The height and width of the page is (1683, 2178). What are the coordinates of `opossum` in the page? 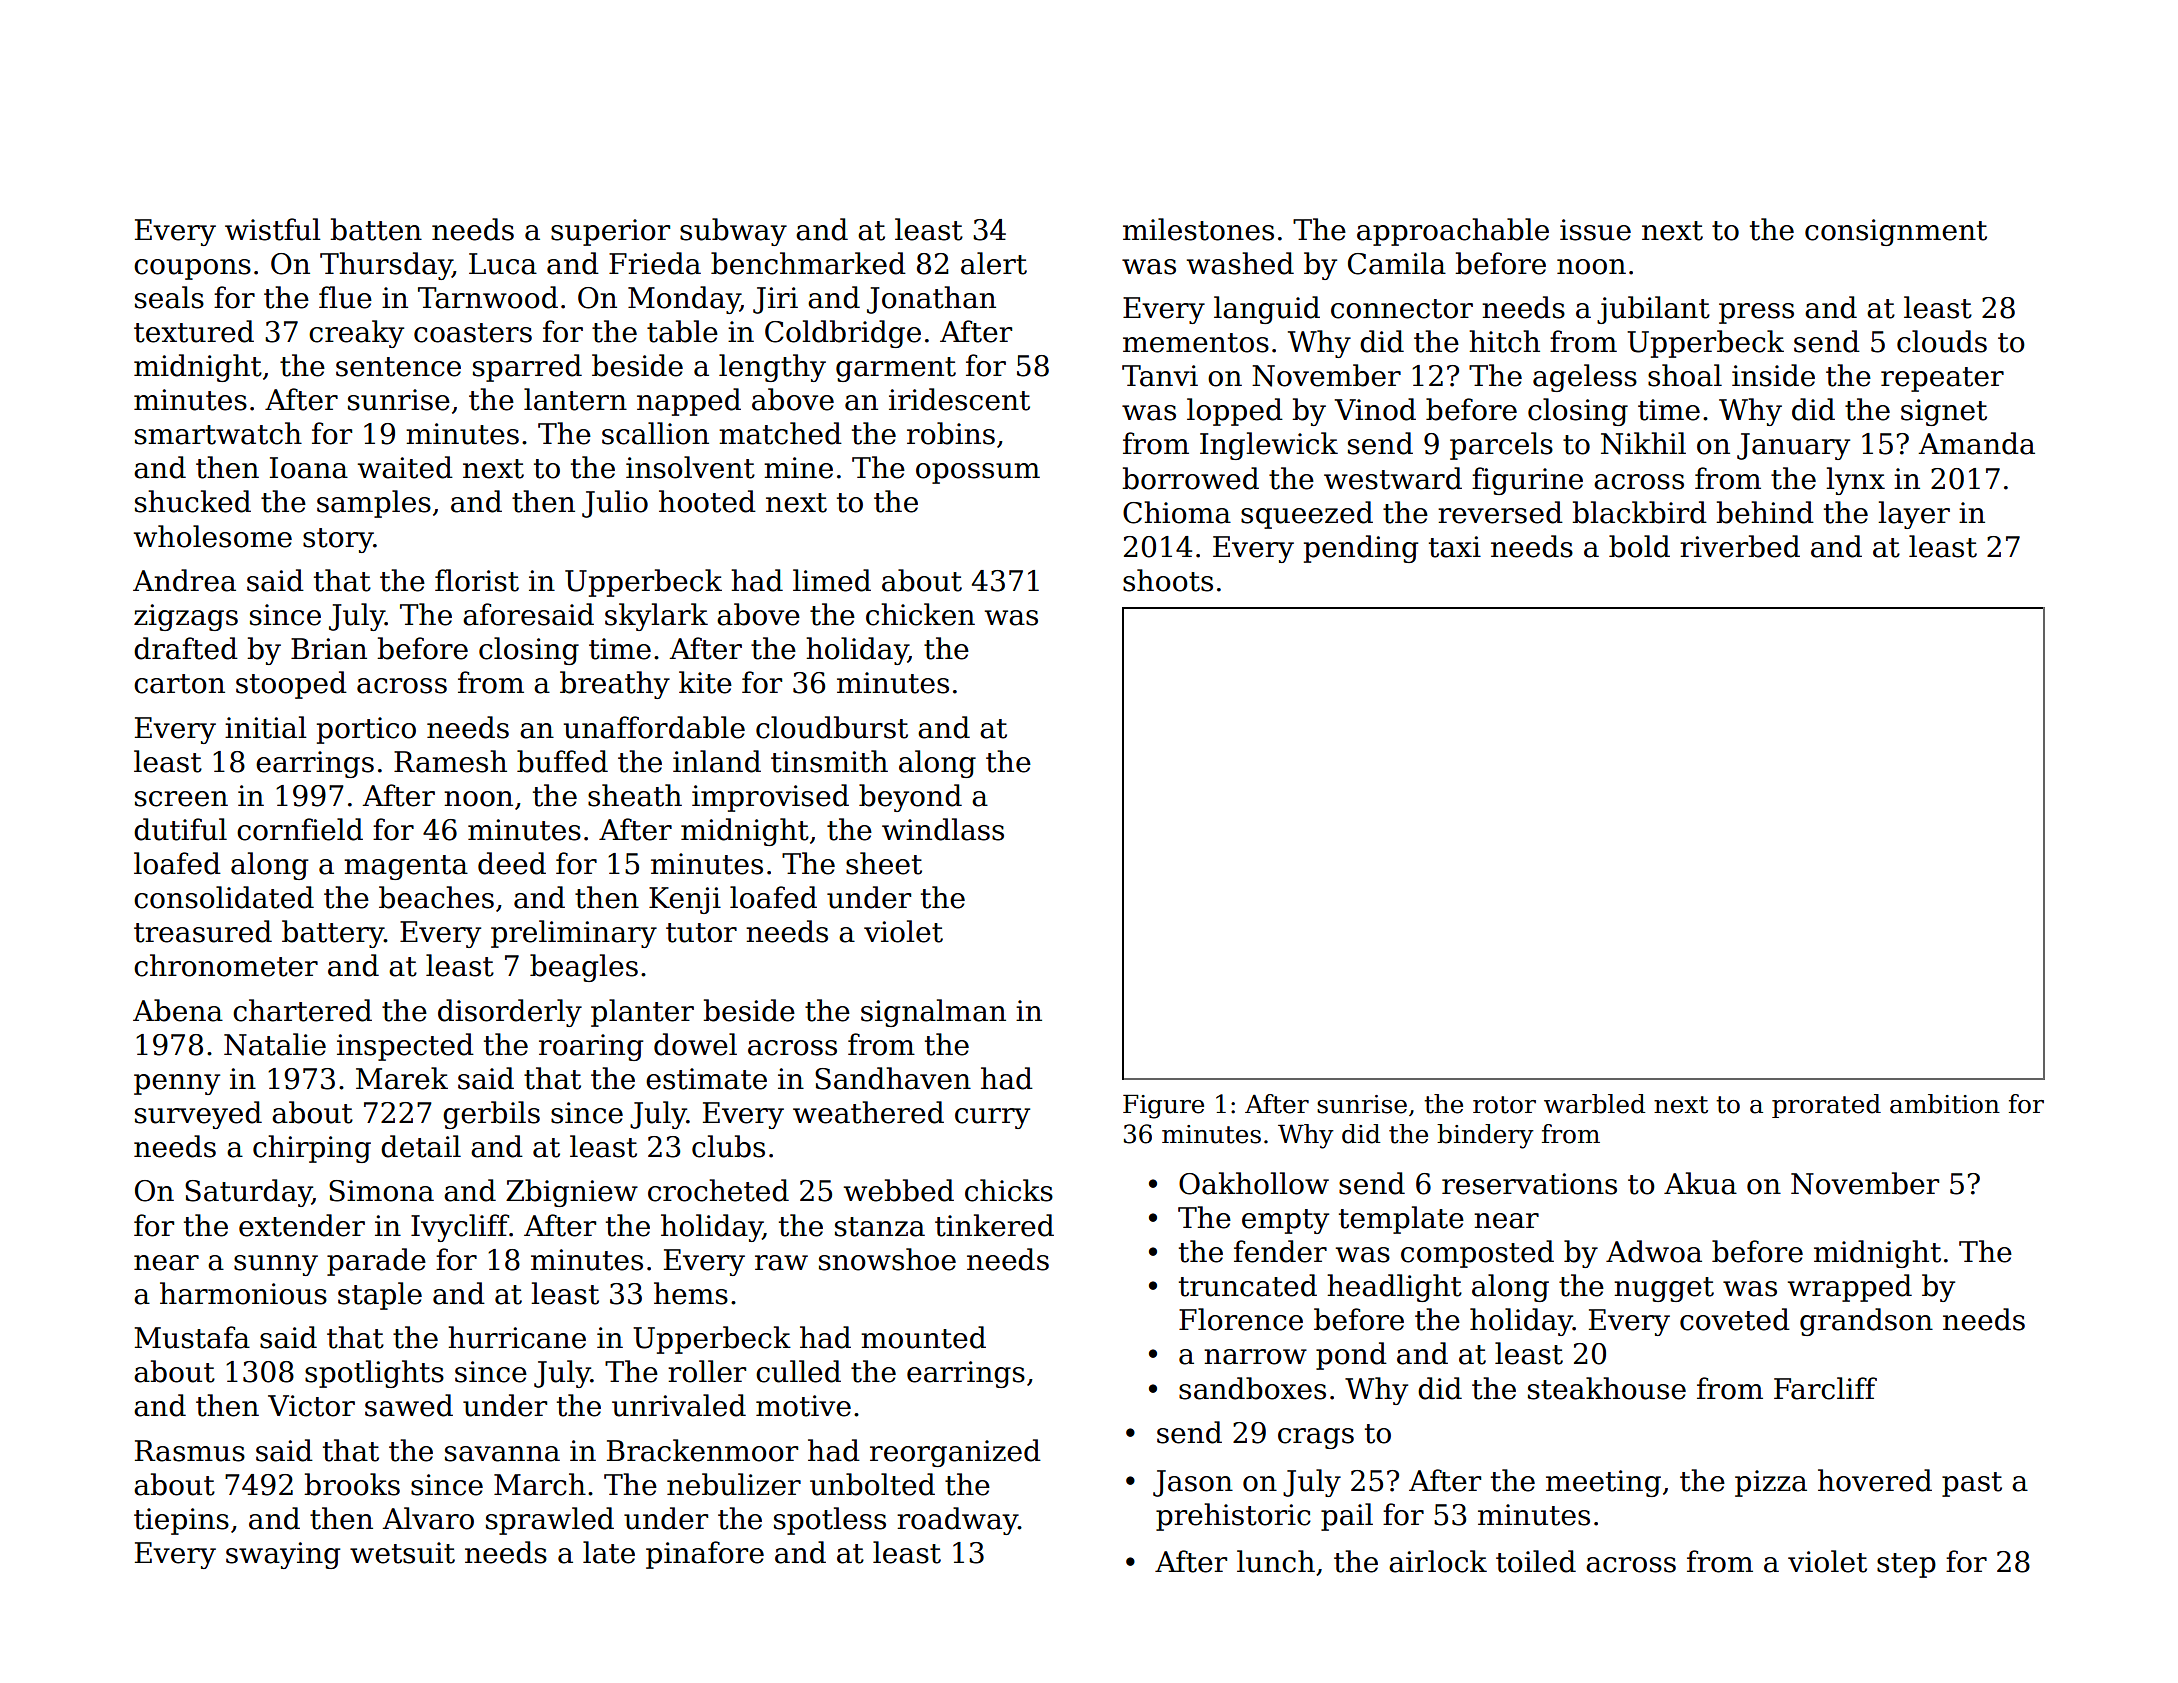 It's located at (978, 473).
